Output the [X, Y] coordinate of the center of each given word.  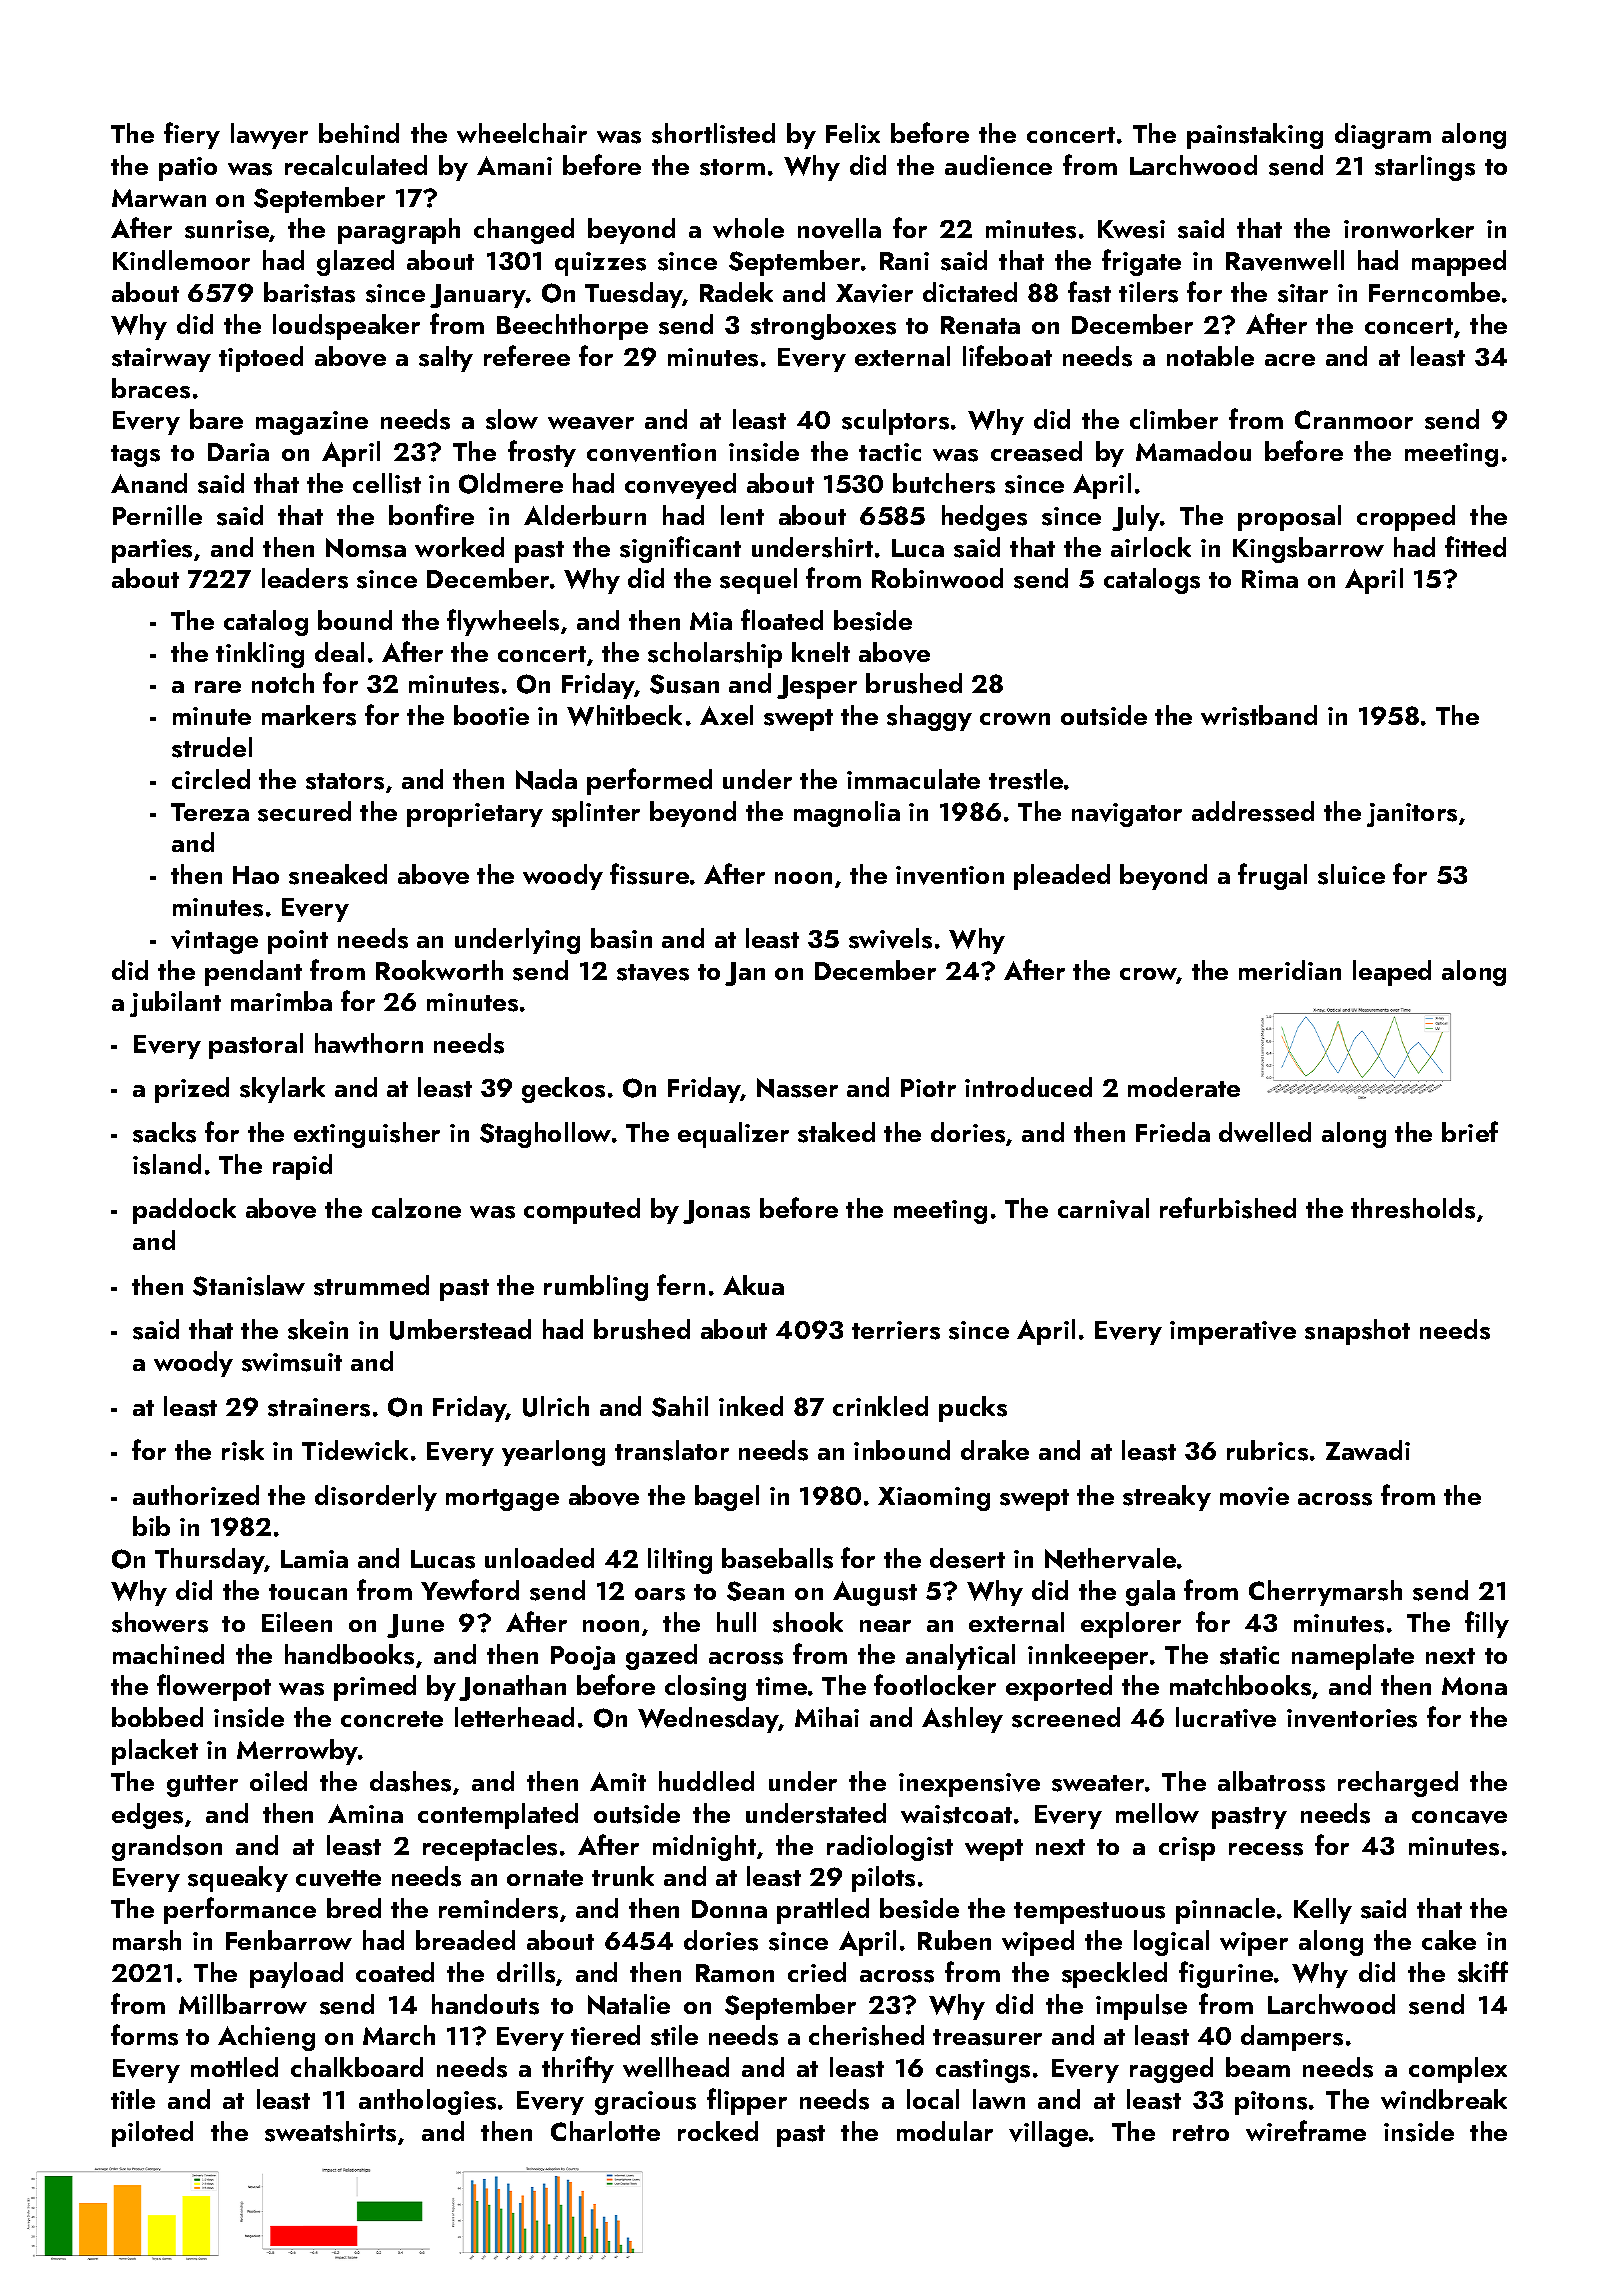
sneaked [338, 874]
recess [1266, 1849]
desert [967, 1558]
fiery [192, 135]
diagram [1383, 136]
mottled [234, 2067]
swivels [890, 938]
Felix [853, 133]
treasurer [987, 2037]
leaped [1392, 973]
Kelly [1323, 1911]
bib [151, 1526]
